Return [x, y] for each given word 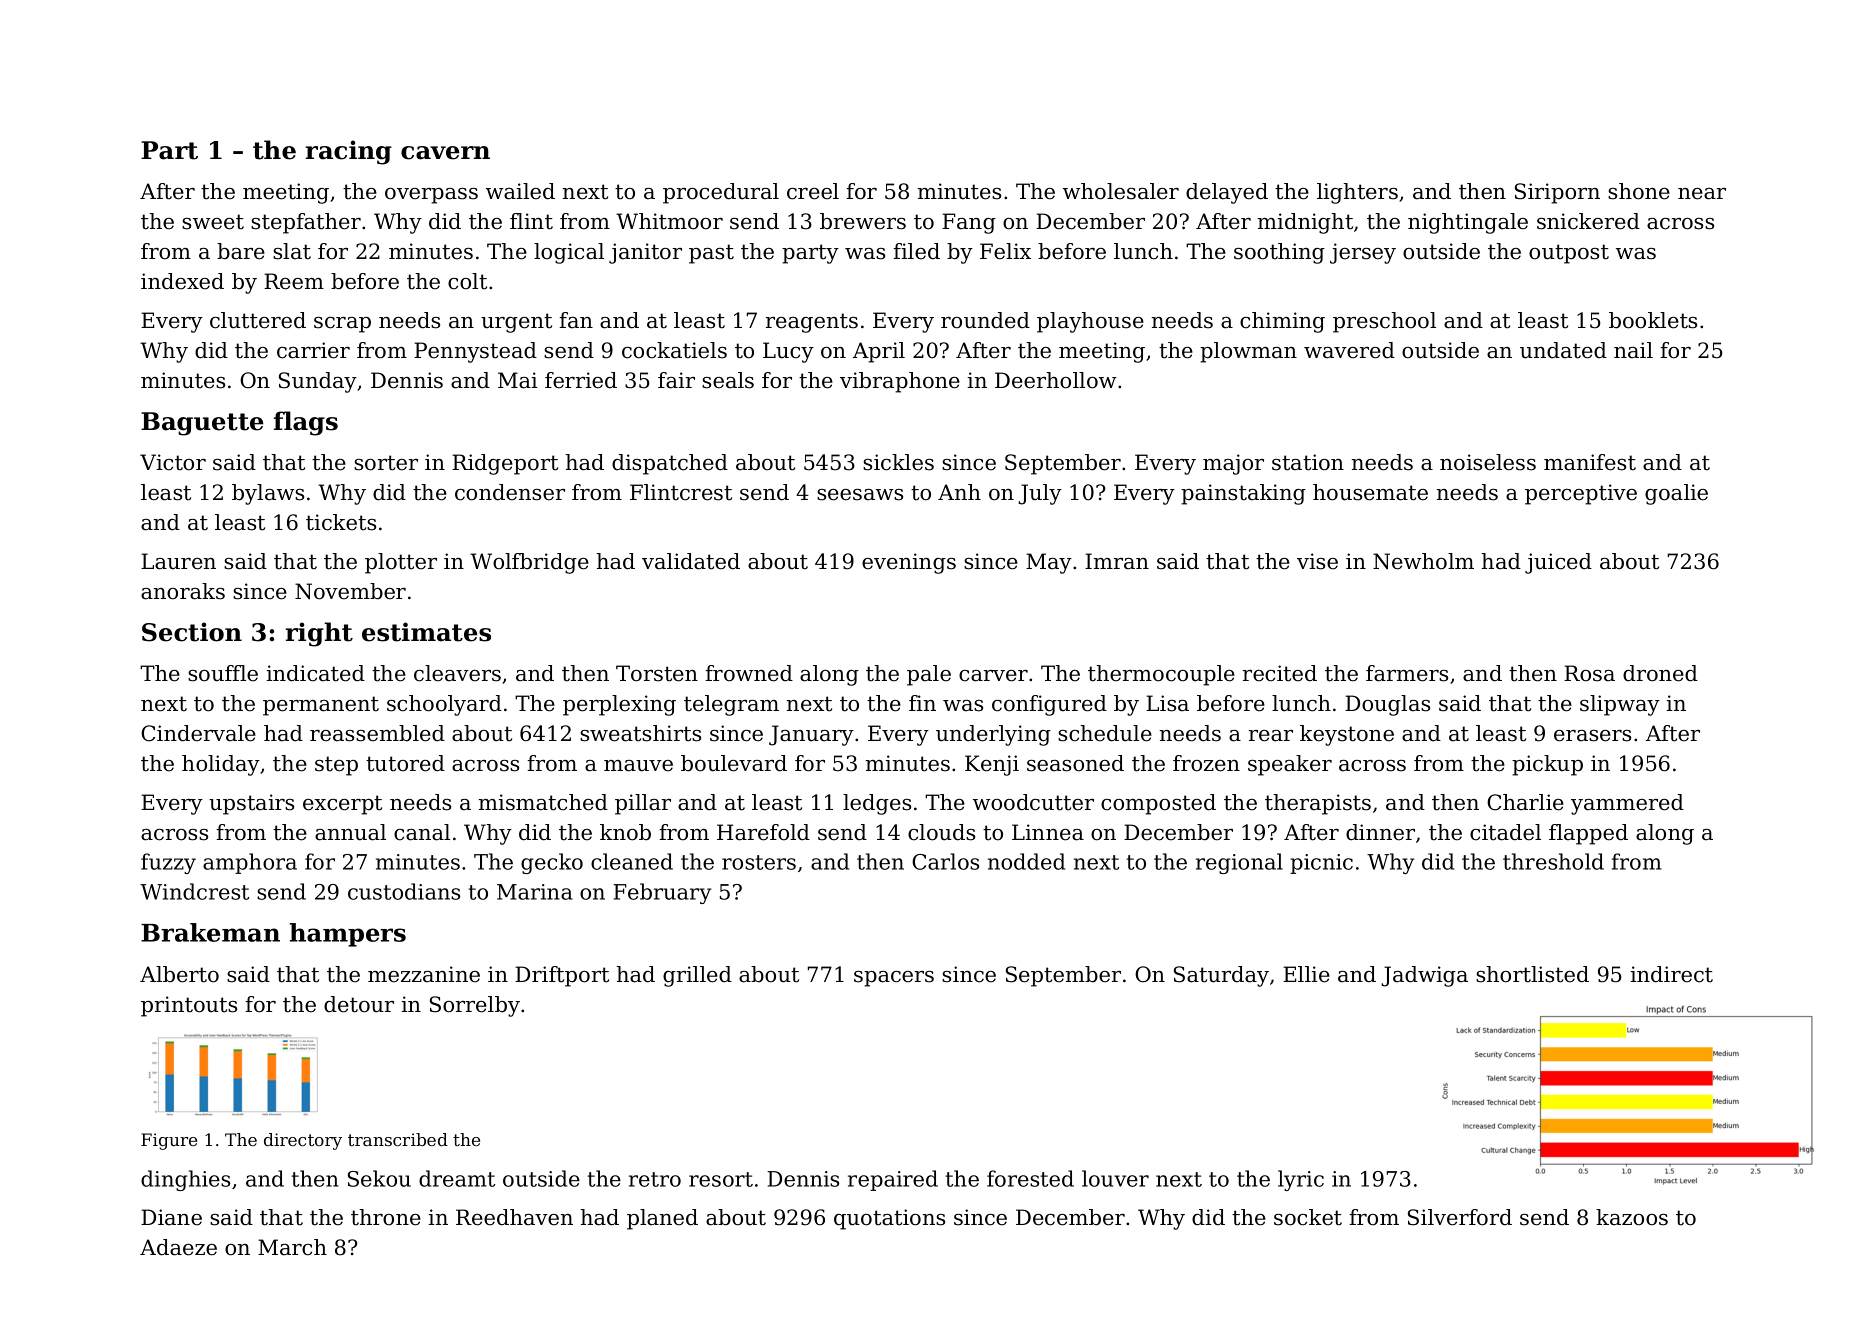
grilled [697, 976]
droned [1660, 673]
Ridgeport [505, 464]
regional [1239, 863]
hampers [348, 935]
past [711, 254]
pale [929, 675]
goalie [1676, 494]
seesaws [860, 495]
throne [386, 1217]
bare [241, 251]
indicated [316, 673]
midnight [1305, 223]
